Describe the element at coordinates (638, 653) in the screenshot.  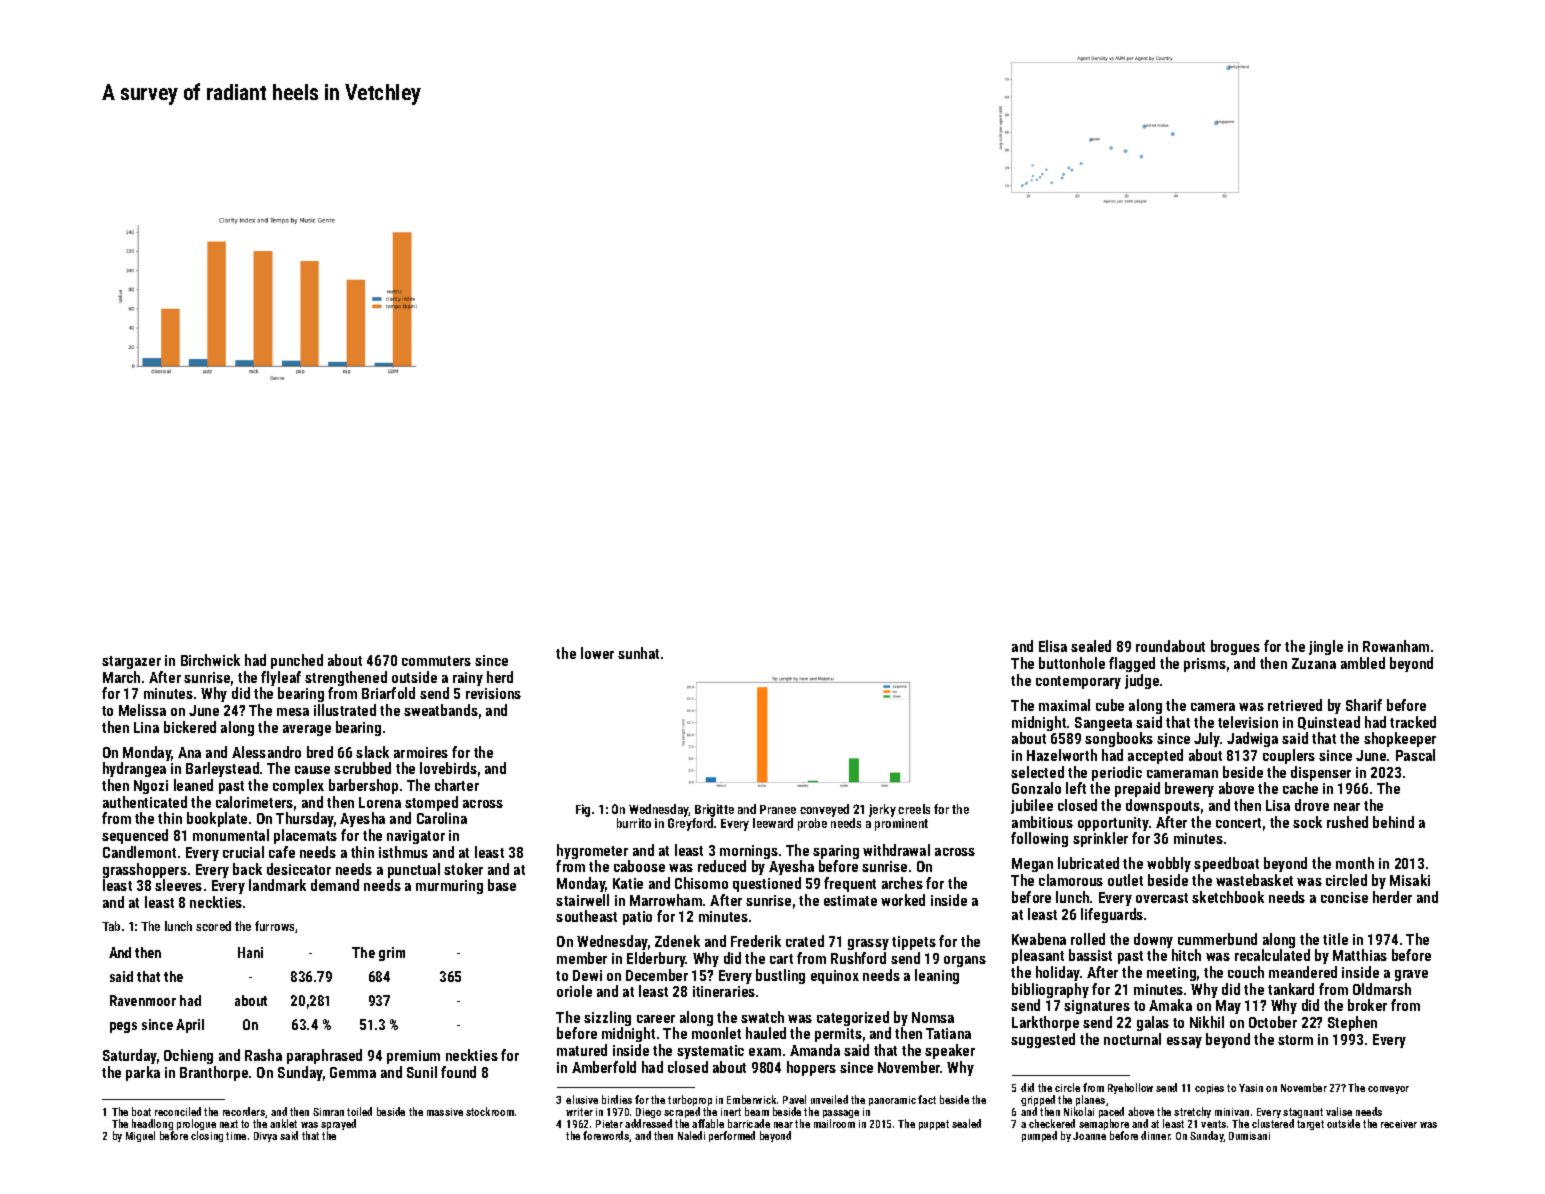
I see `sunhat` at that location.
